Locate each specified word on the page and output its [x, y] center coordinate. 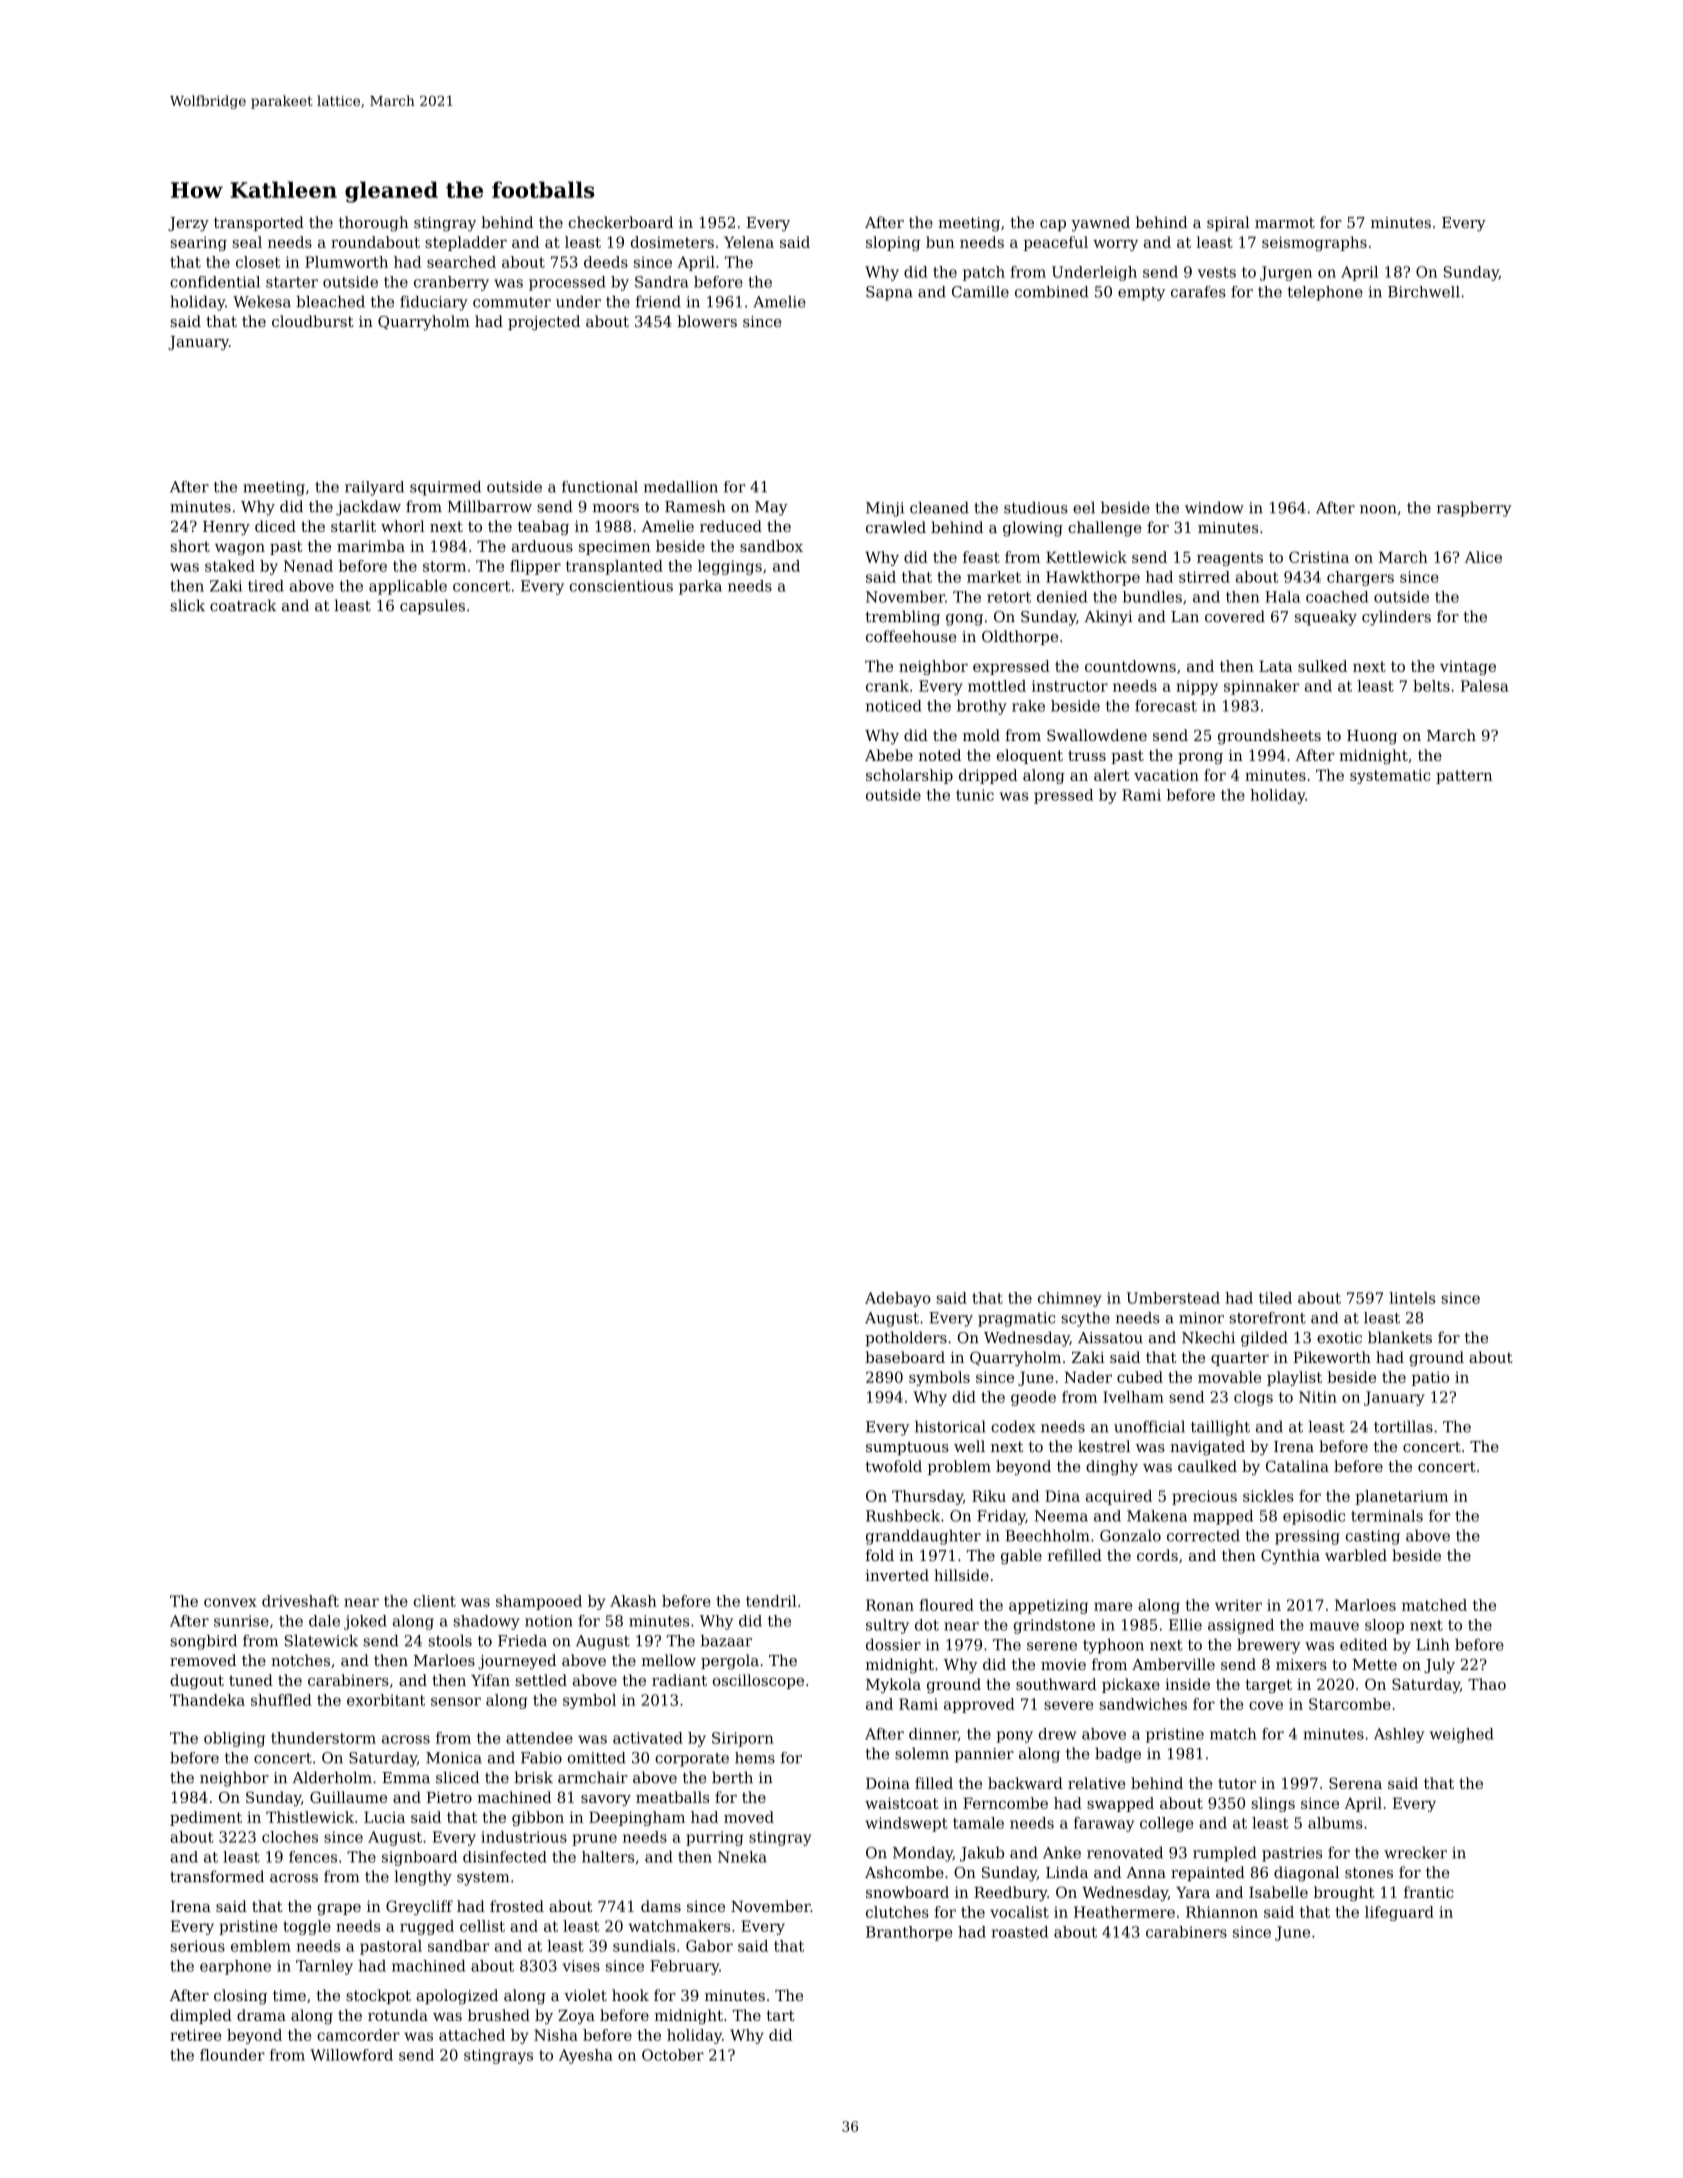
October [673, 2055]
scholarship [909, 776]
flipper [535, 567]
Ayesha [586, 2056]
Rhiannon [1222, 1912]
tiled [1275, 1298]
